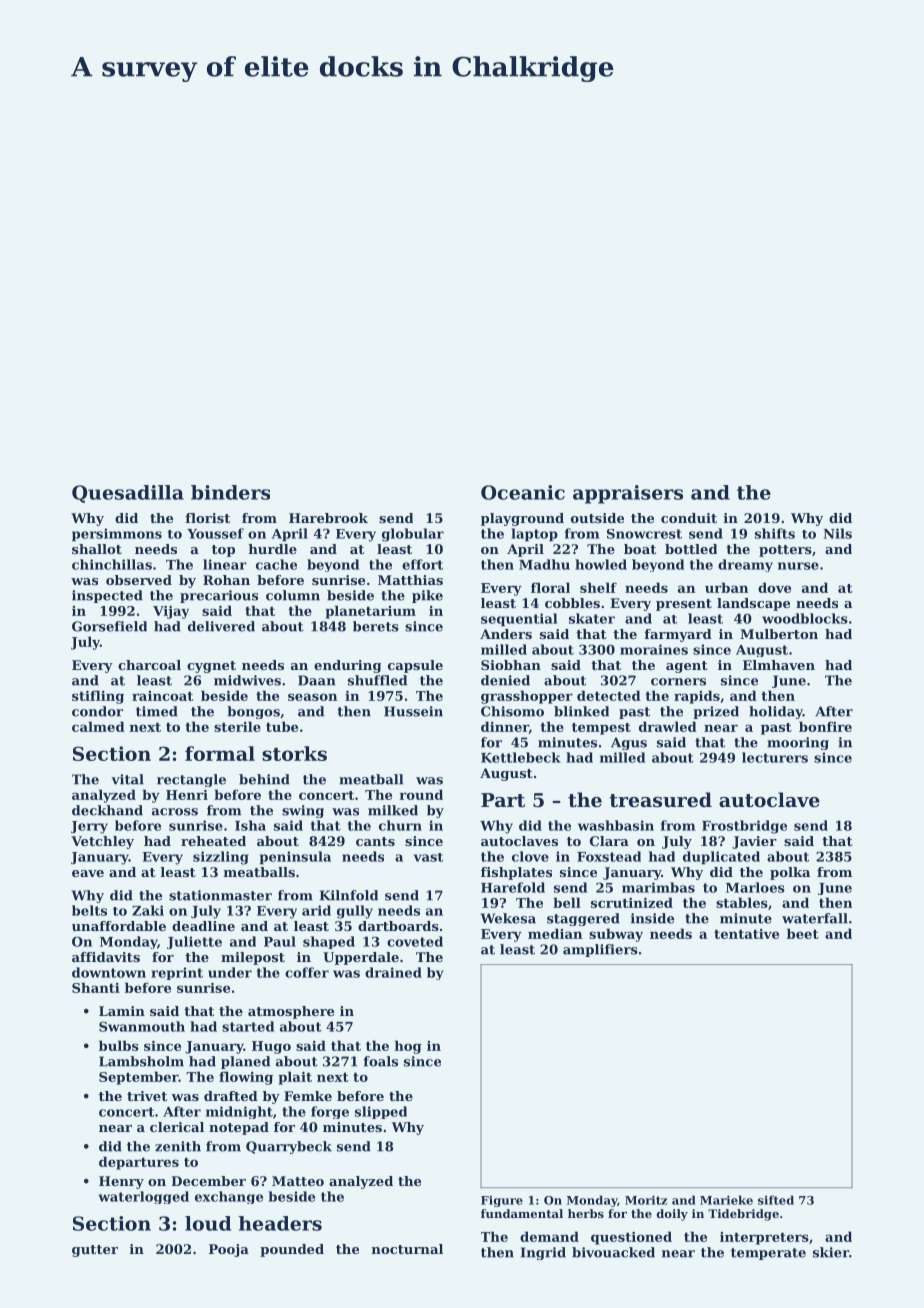  What do you see at coordinates (307, 972) in the document?
I see `coffer` at bounding box center [307, 972].
